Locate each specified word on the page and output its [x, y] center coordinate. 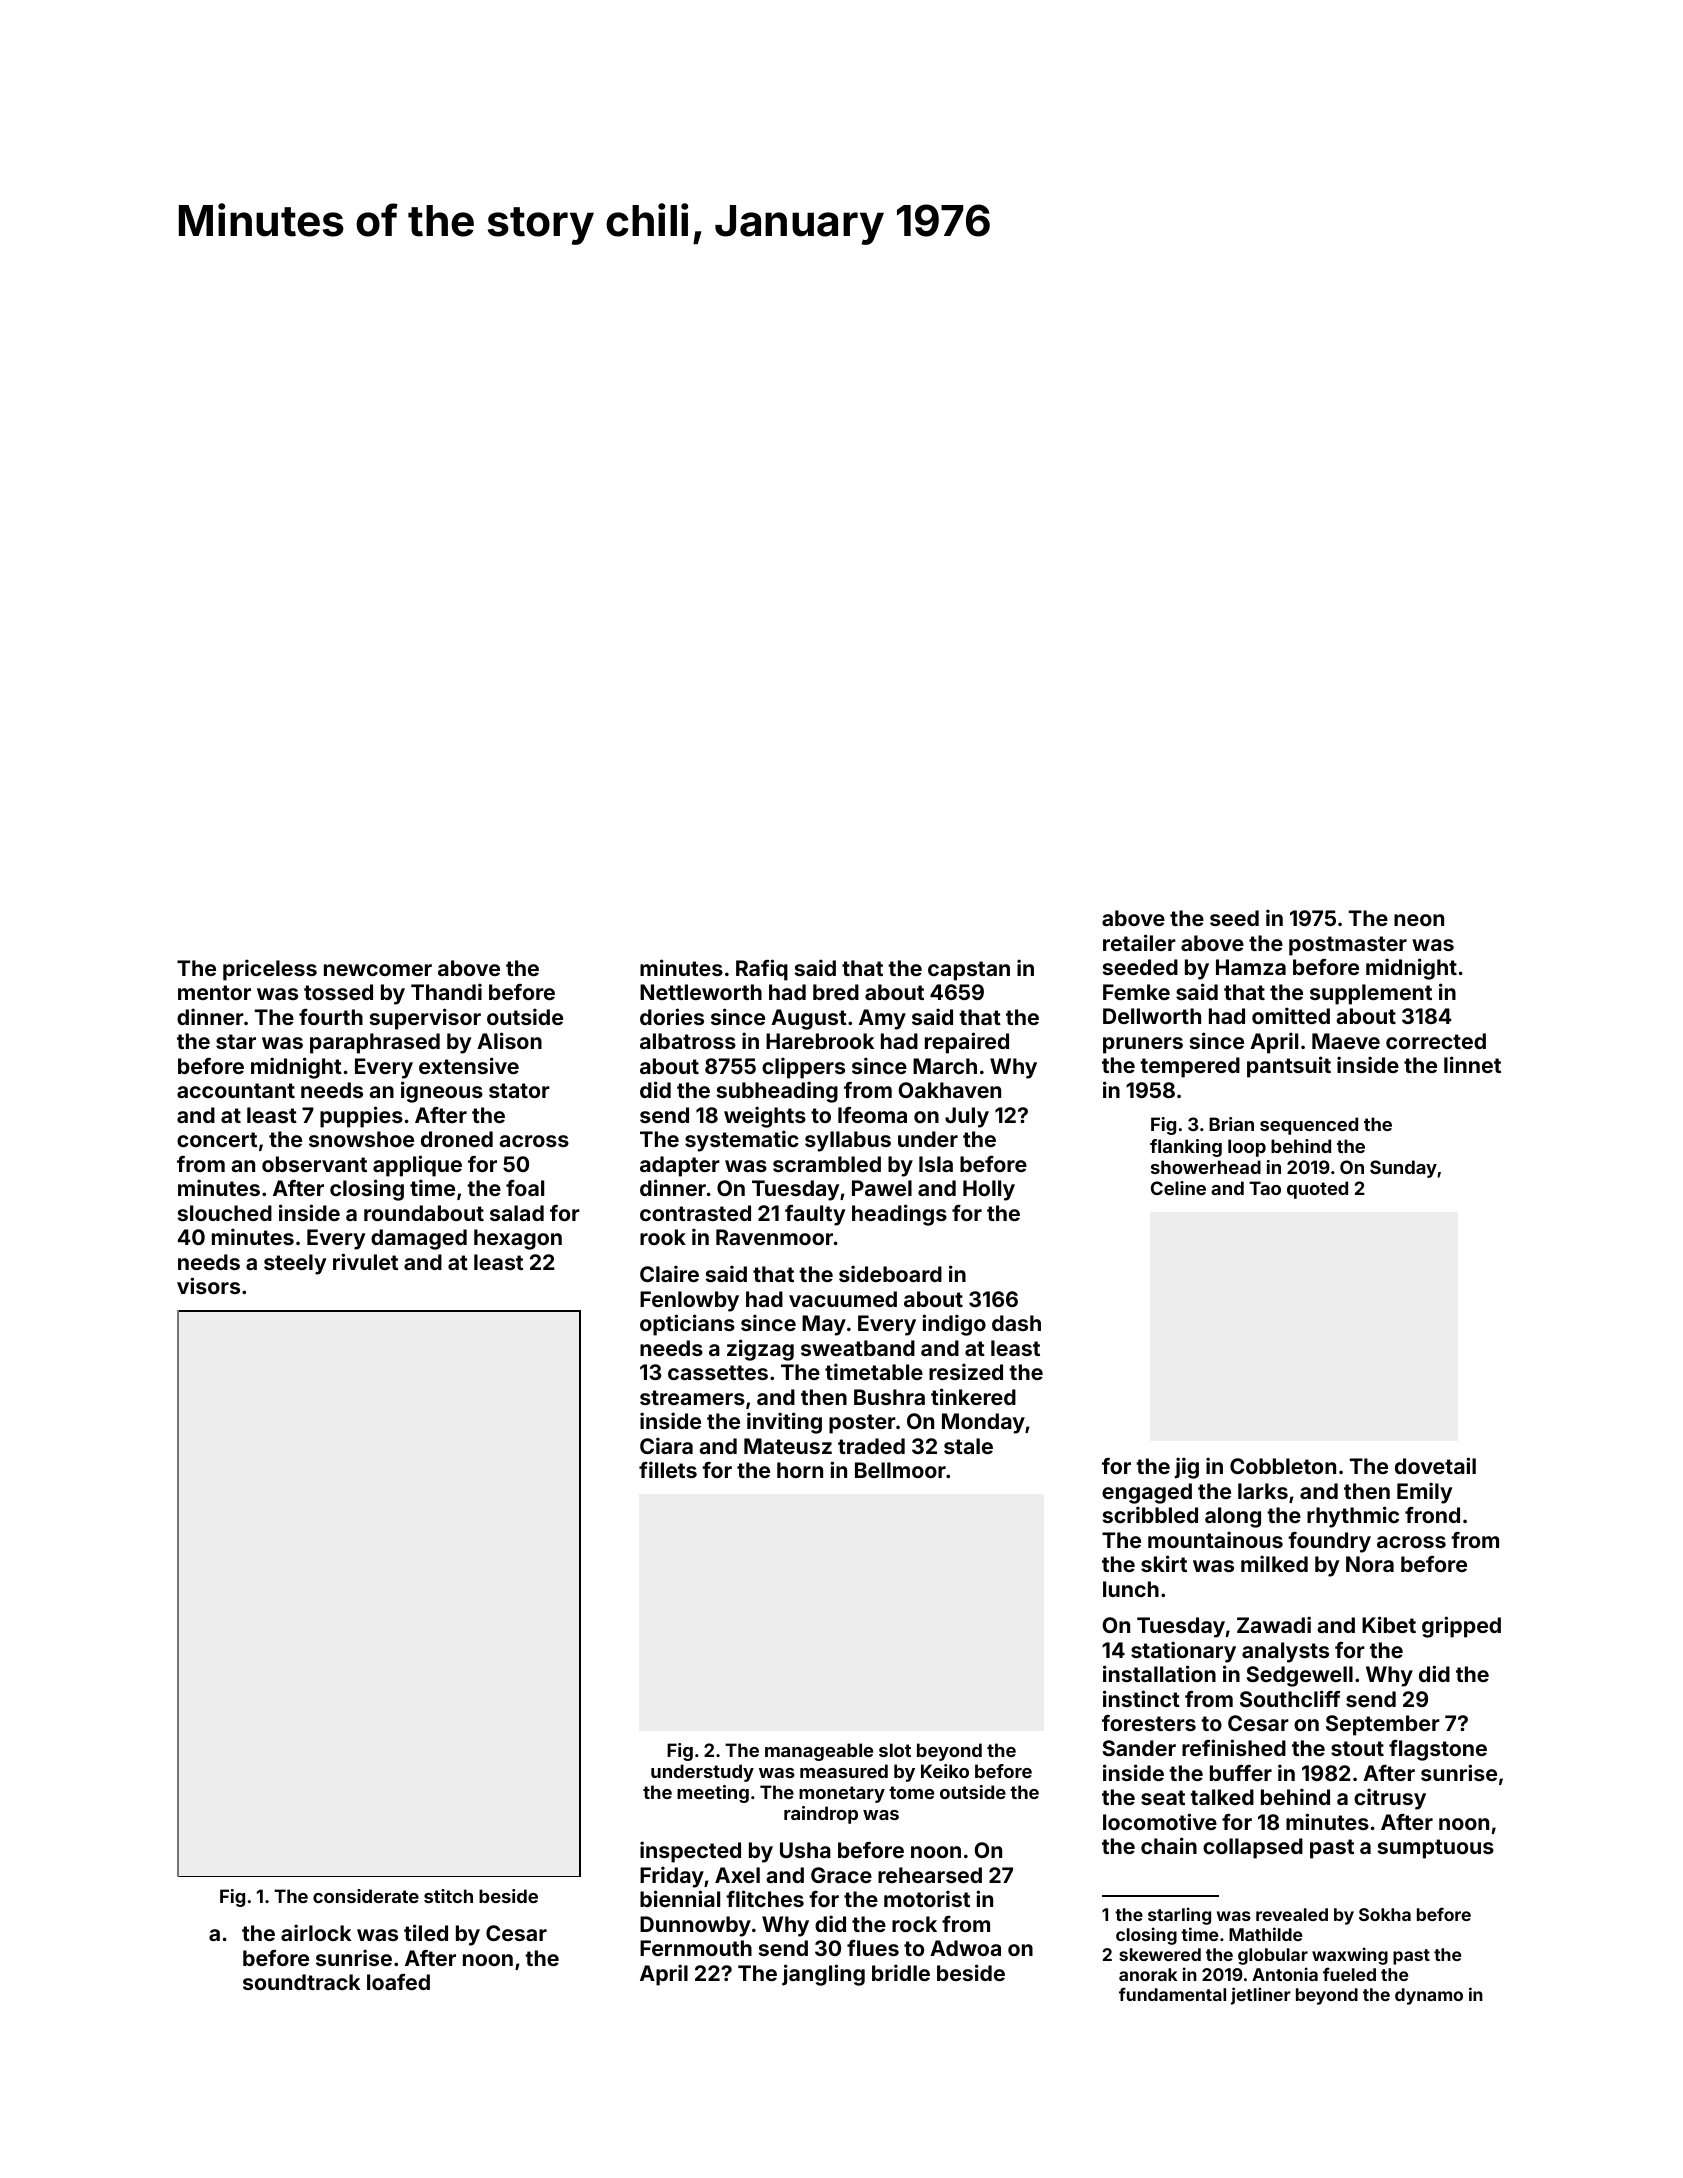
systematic [742, 1141]
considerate [366, 1896]
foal [525, 1188]
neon [1419, 920]
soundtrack [301, 1982]
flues [873, 1948]
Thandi [446, 991]
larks [1263, 1491]
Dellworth [1152, 1016]
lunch [1131, 1589]
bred [836, 992]
